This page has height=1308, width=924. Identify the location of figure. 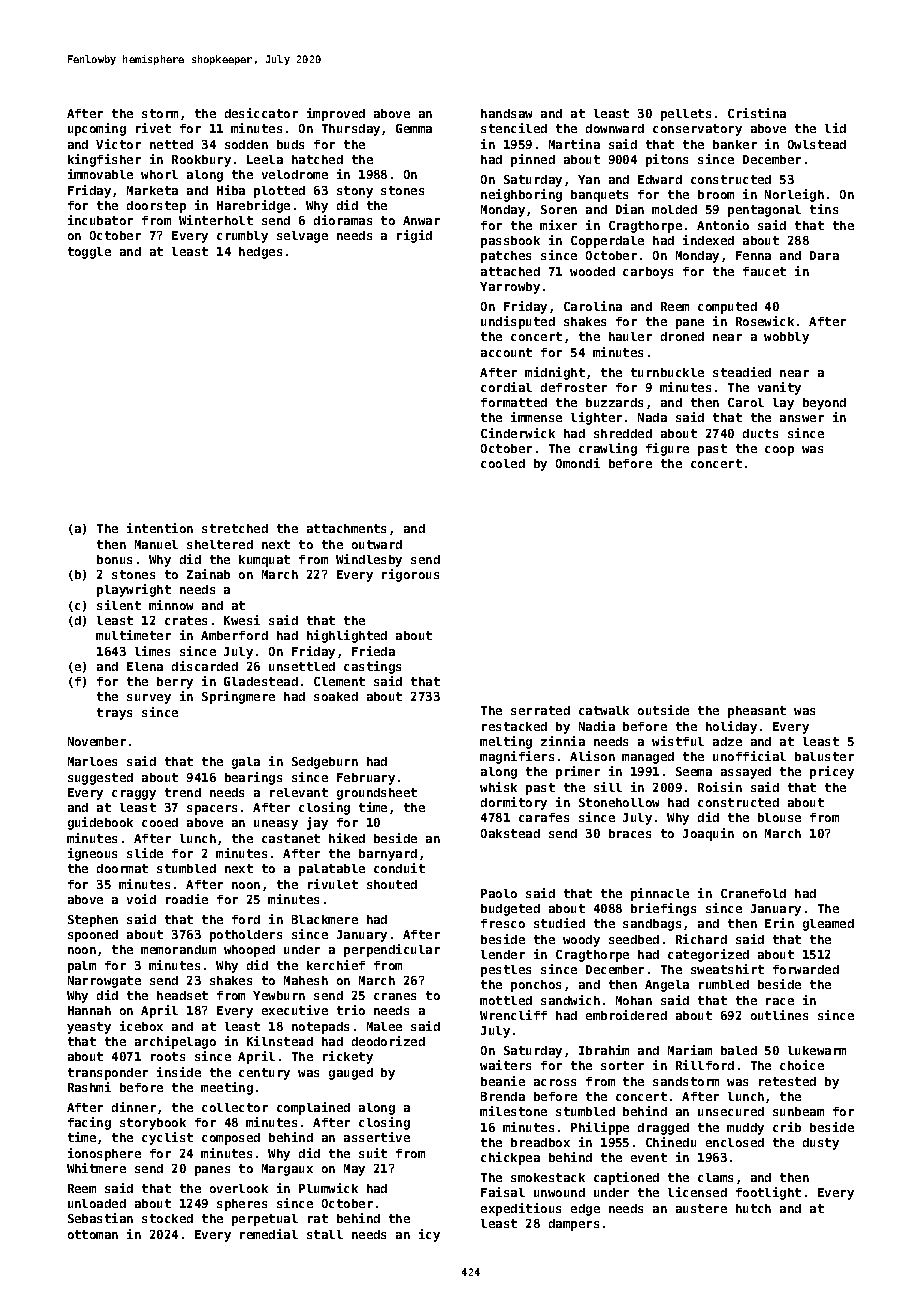
(667, 449).
